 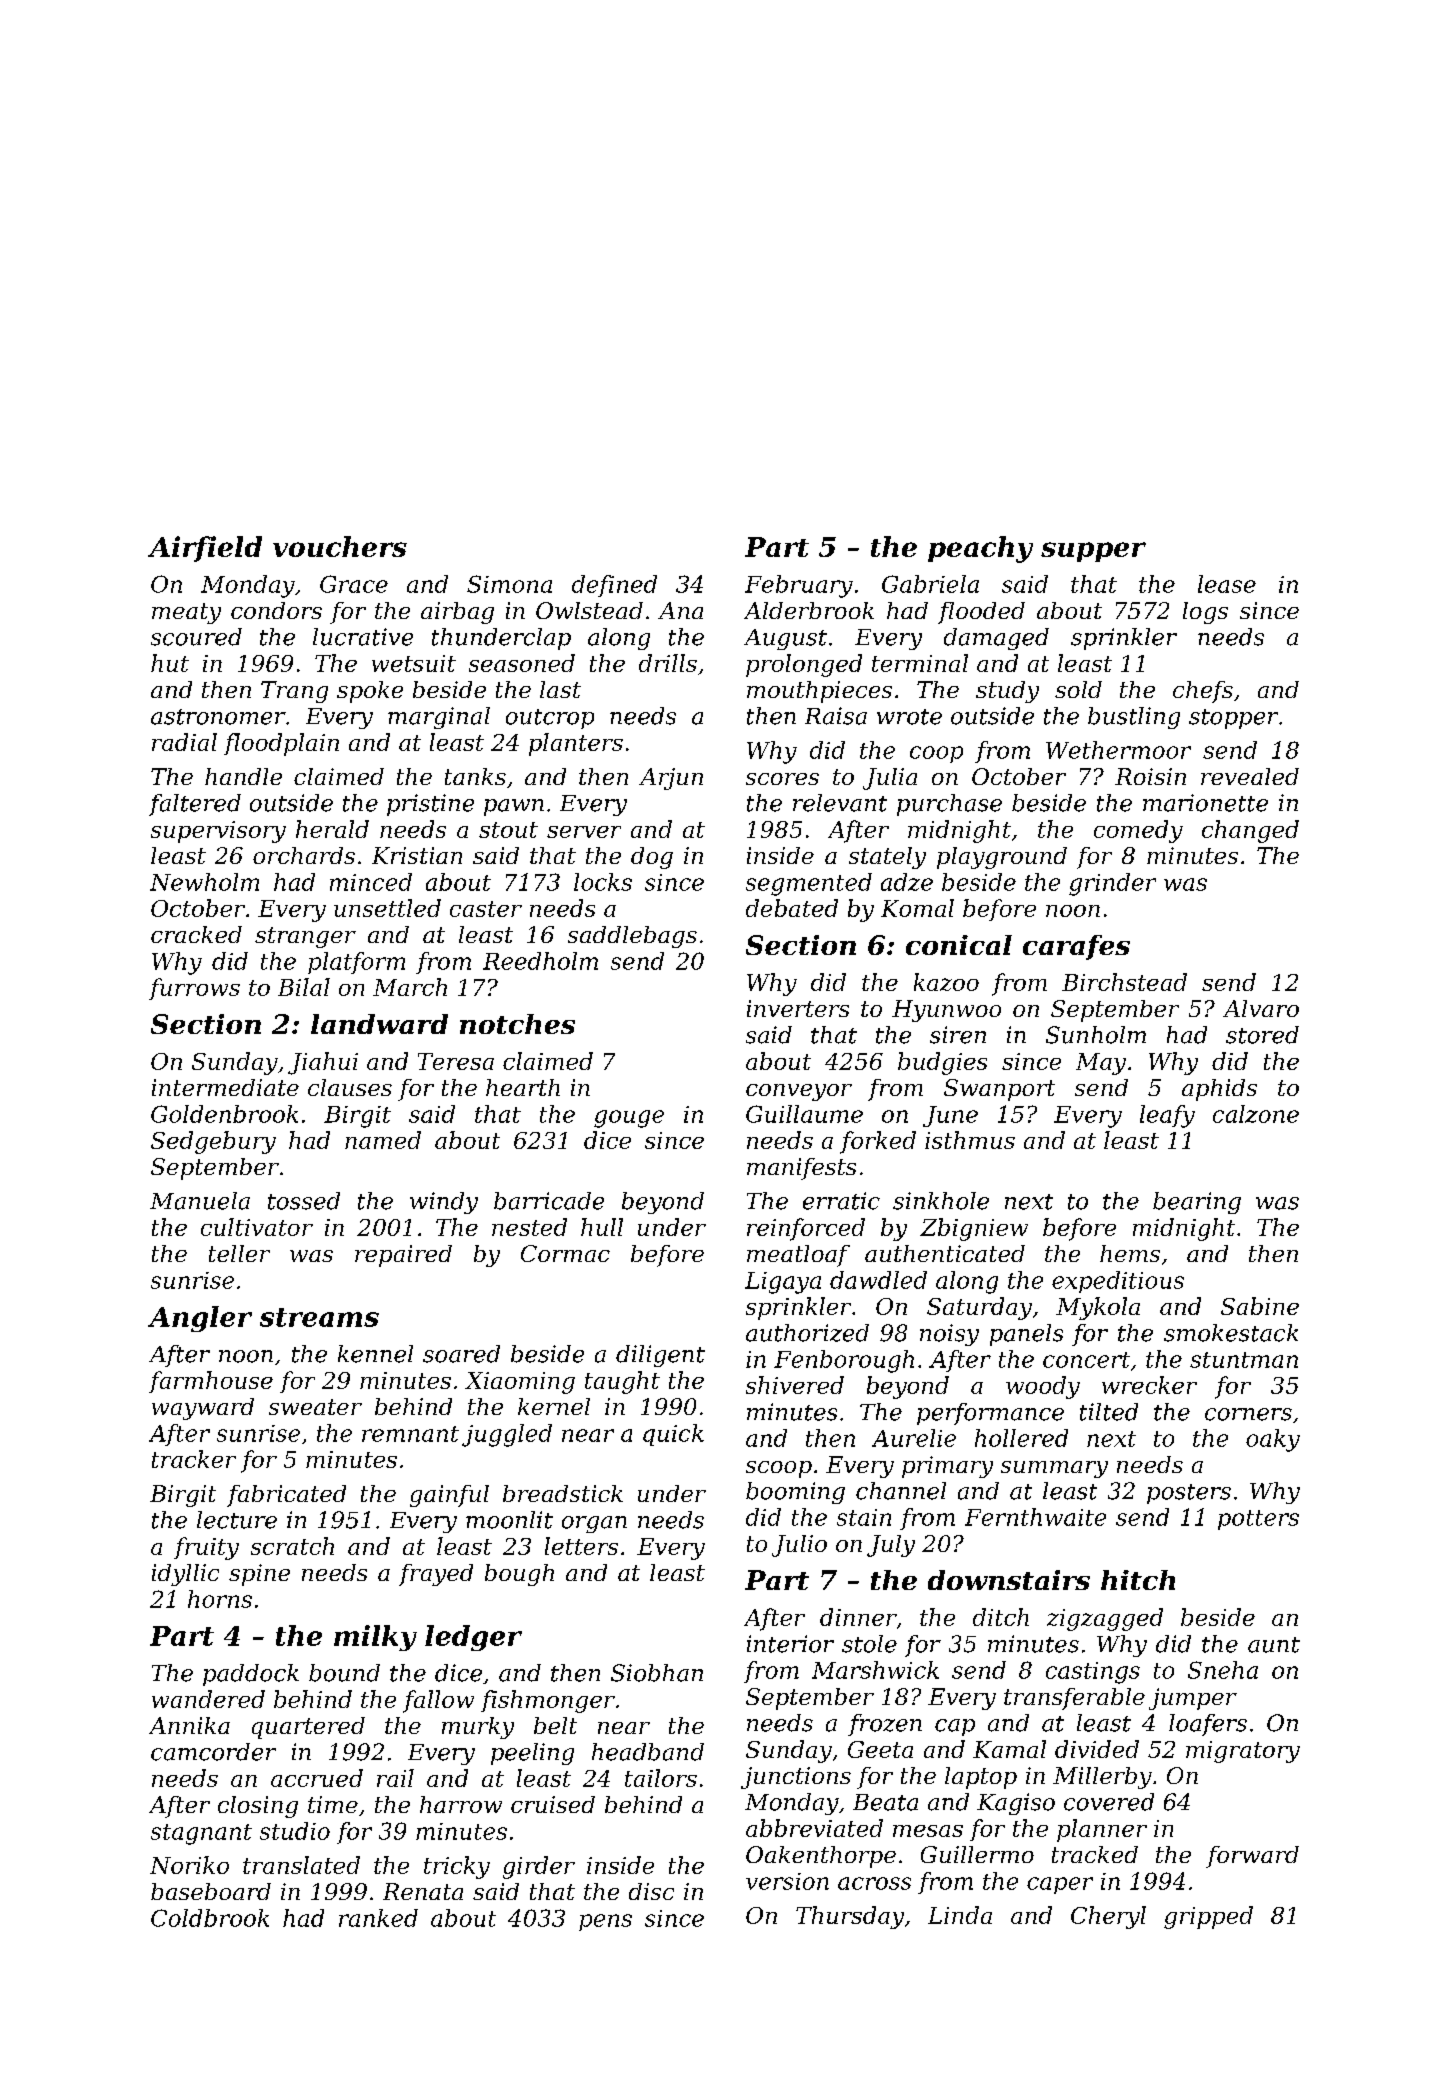 I want to click on wayward, so click(x=203, y=1409).
